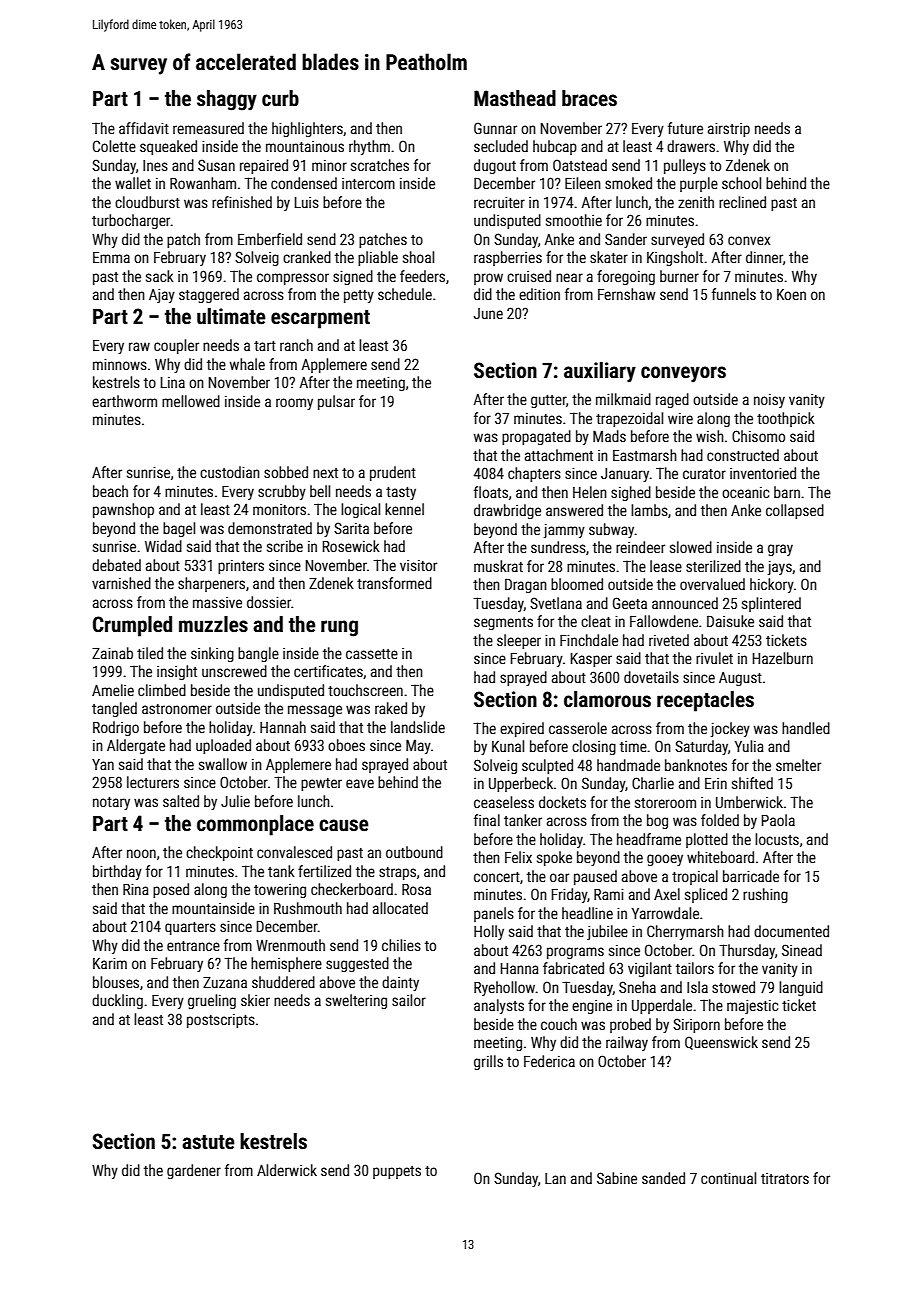  I want to click on prow, so click(488, 279).
